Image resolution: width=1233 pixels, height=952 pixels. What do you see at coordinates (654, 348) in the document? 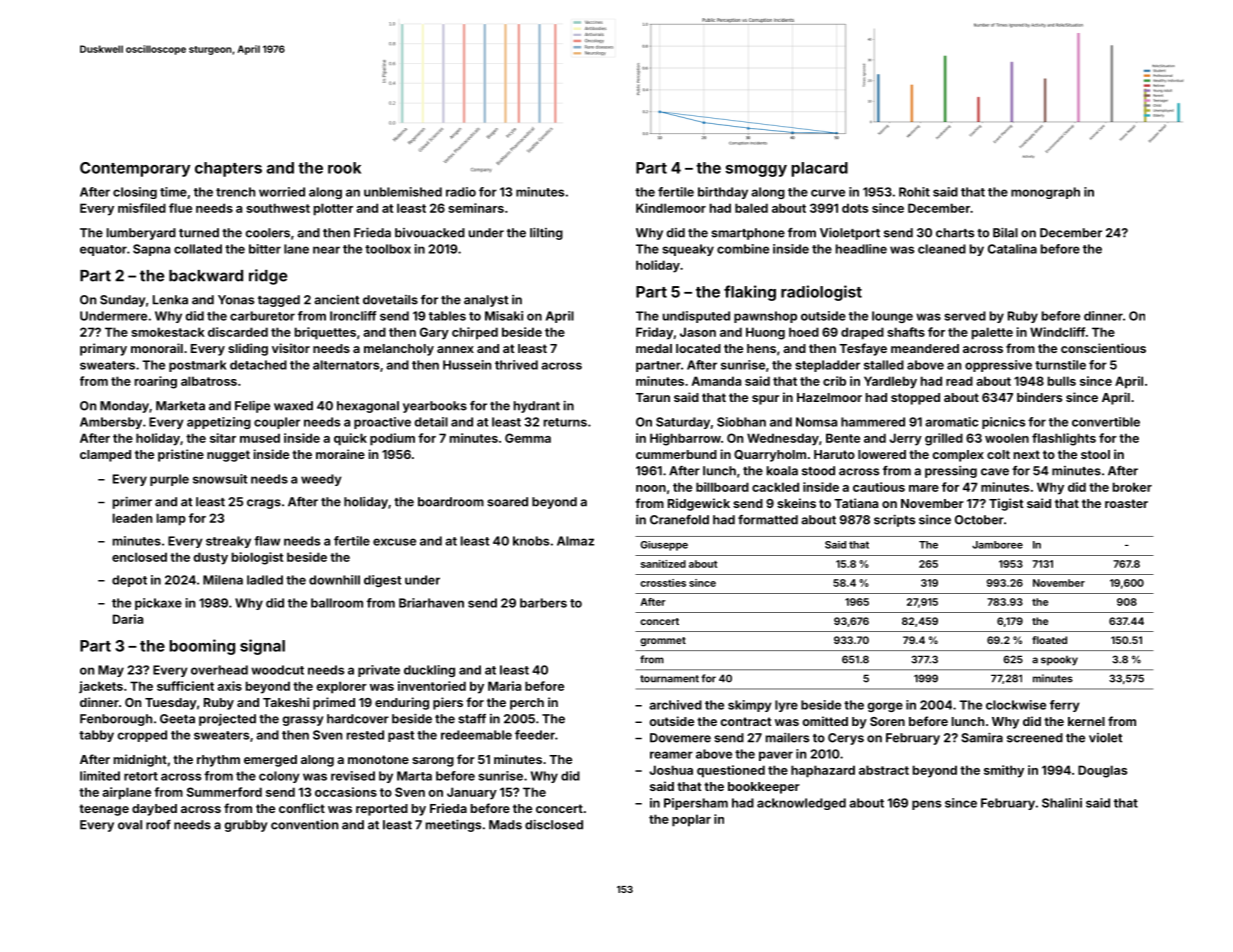
I see `medal` at bounding box center [654, 348].
